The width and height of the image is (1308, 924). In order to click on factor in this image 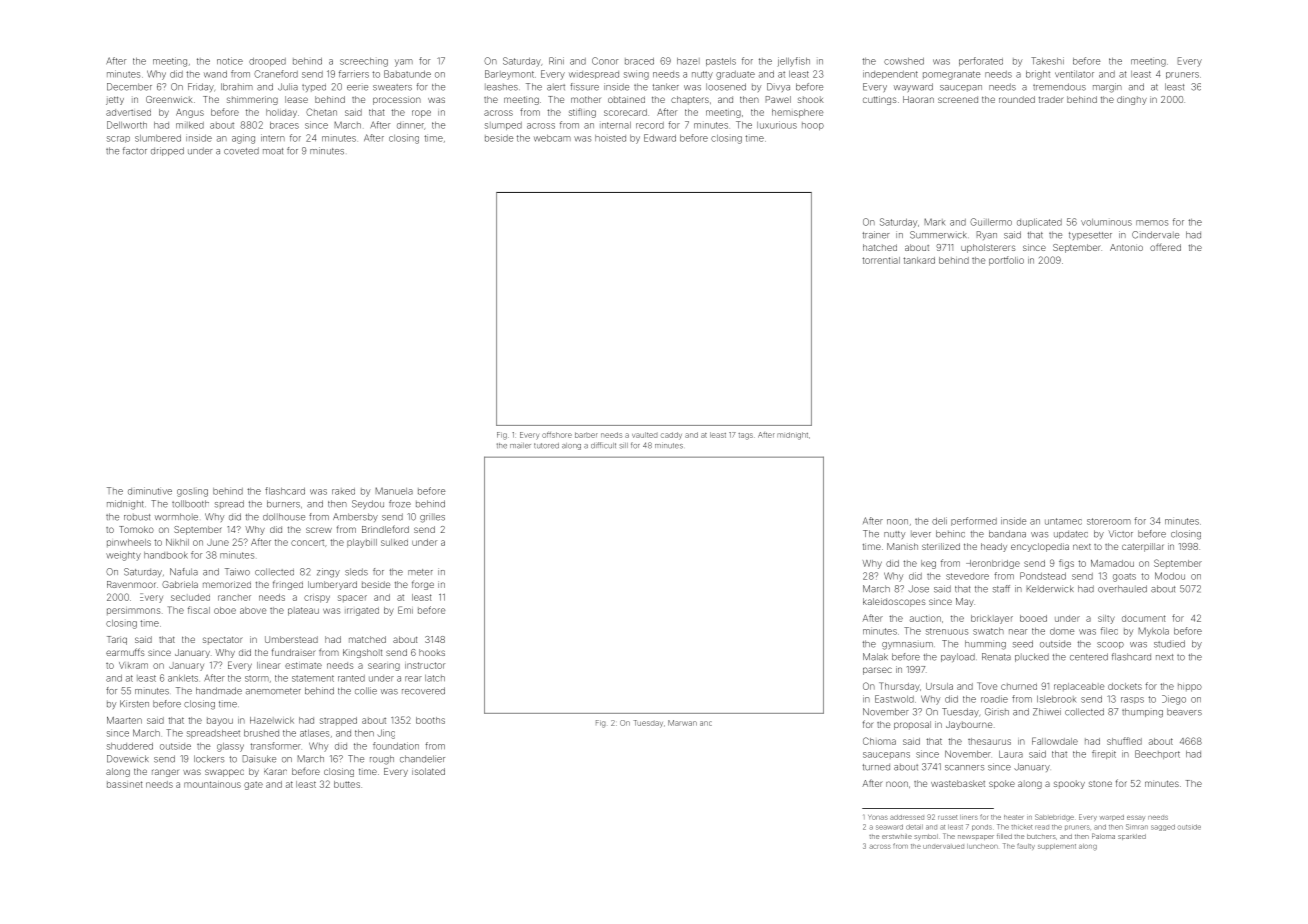, I will do `click(135, 151)`.
